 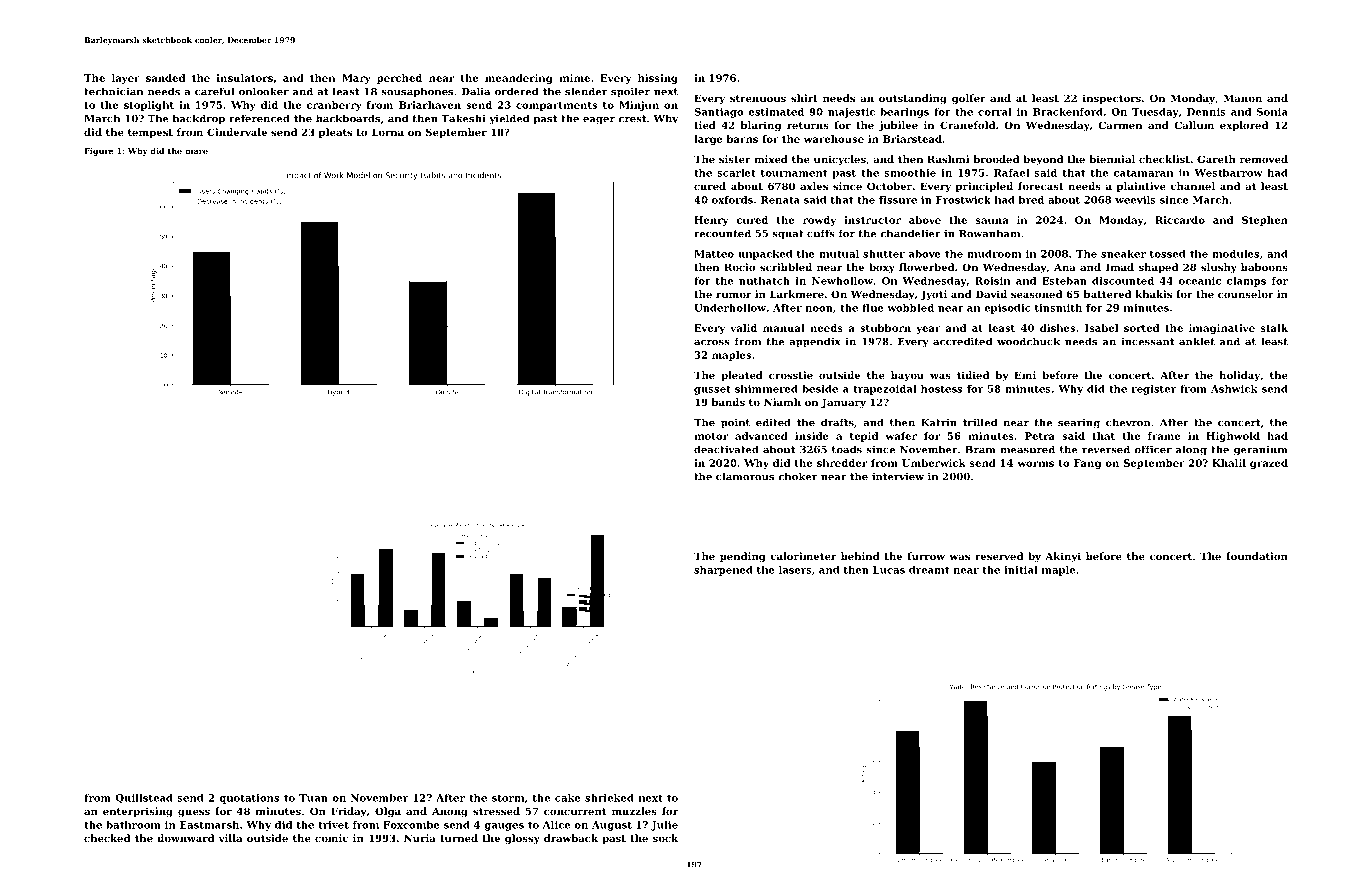 I want to click on perched, so click(x=399, y=79).
